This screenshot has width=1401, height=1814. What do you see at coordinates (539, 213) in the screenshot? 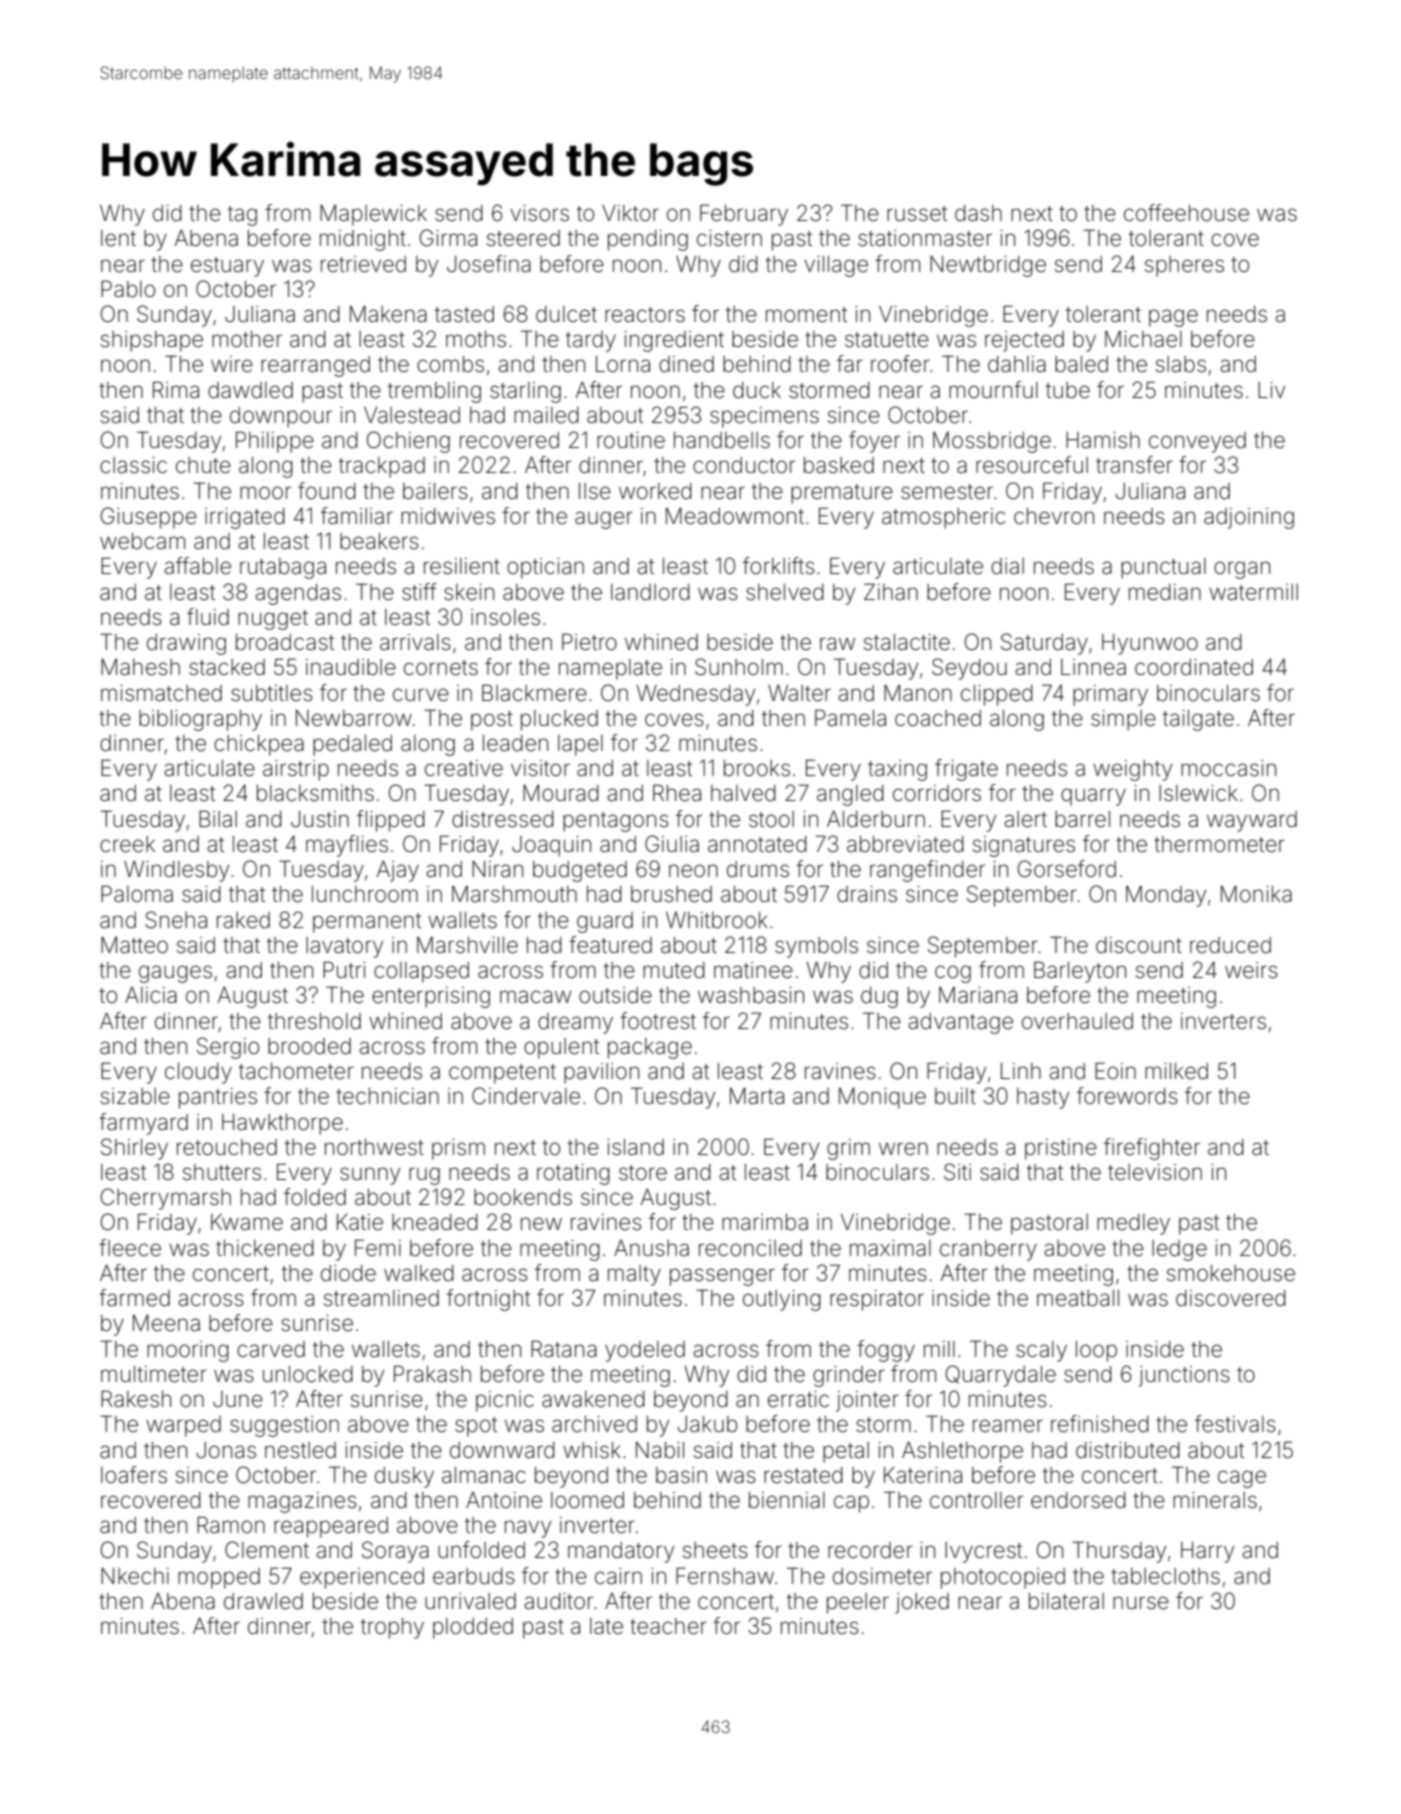
I see `visors` at bounding box center [539, 213].
